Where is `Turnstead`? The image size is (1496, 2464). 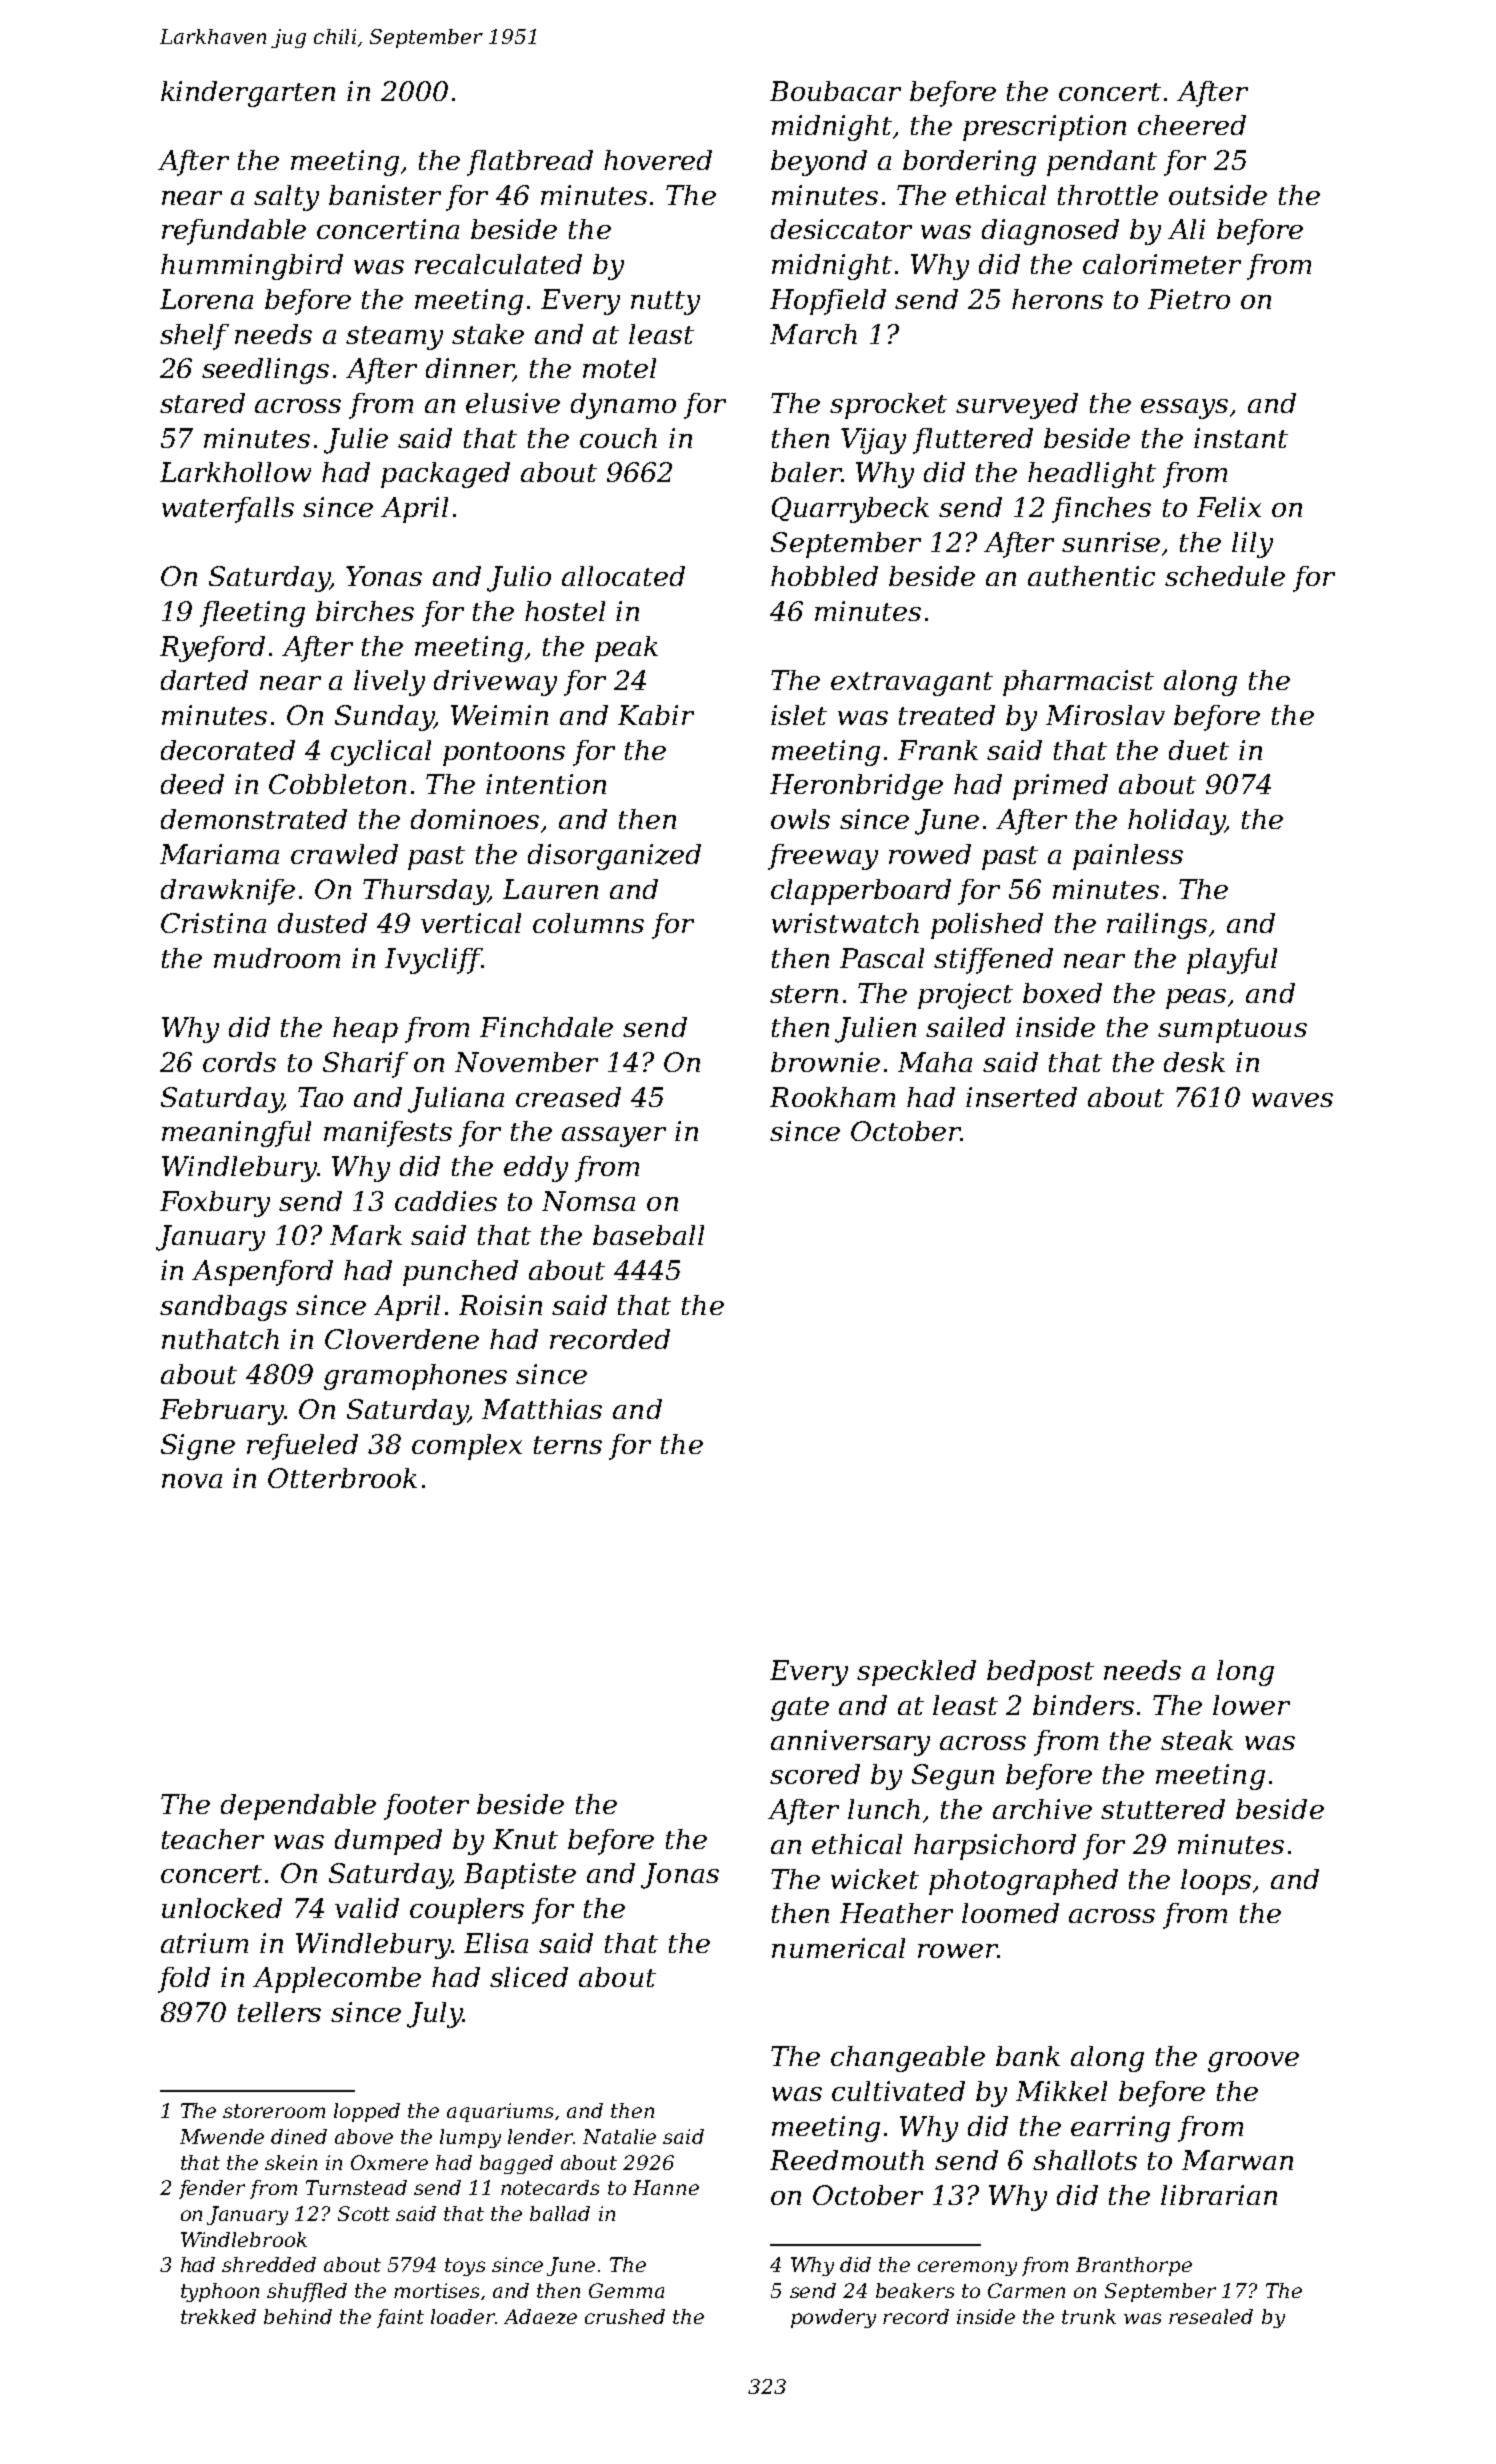
Turnstead is located at coordinates (356, 2187).
